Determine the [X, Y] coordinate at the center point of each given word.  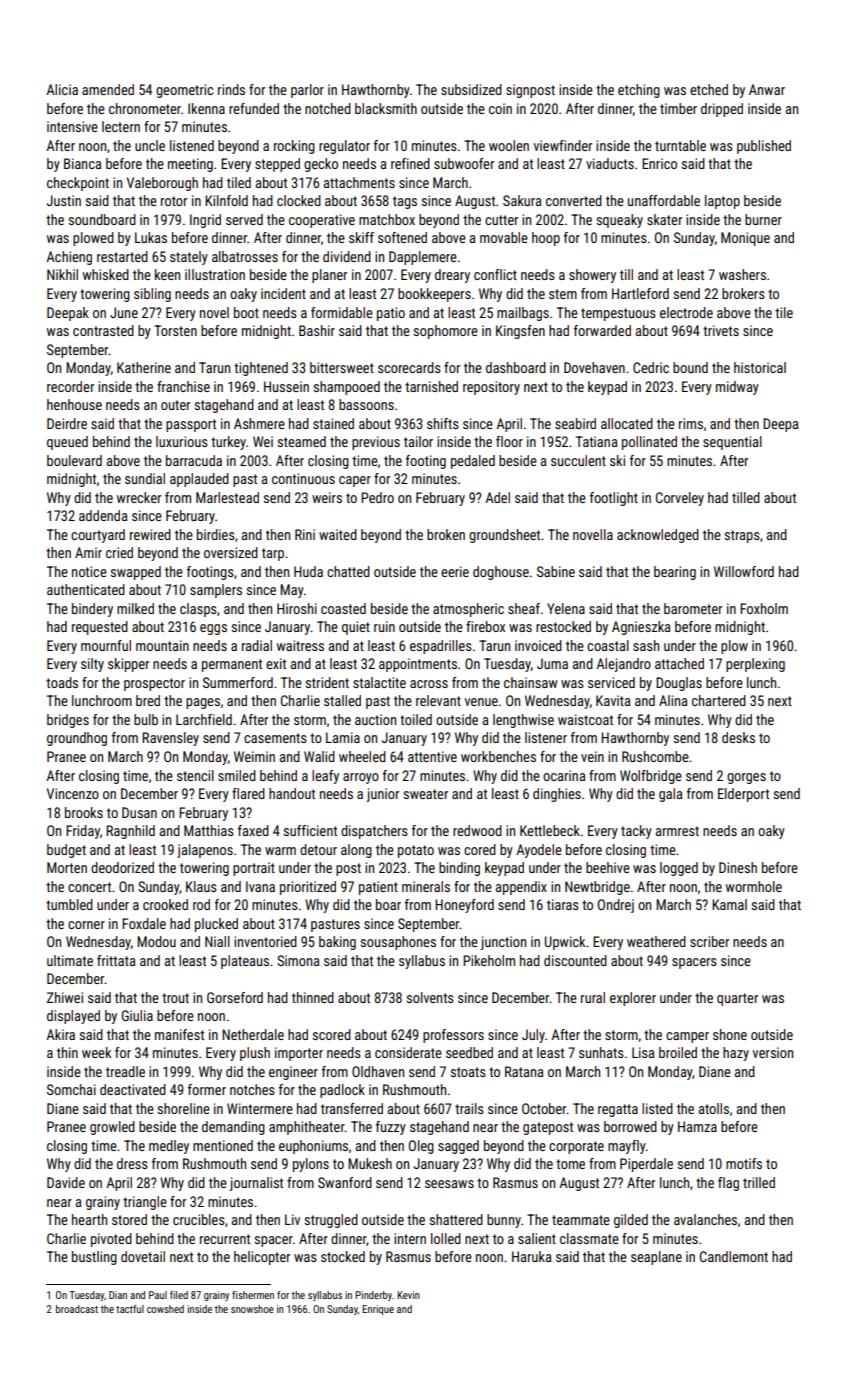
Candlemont [734, 1256]
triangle [145, 1203]
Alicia [62, 89]
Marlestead [227, 497]
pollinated [649, 443]
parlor [307, 91]
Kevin [408, 1295]
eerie [455, 571]
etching [639, 91]
